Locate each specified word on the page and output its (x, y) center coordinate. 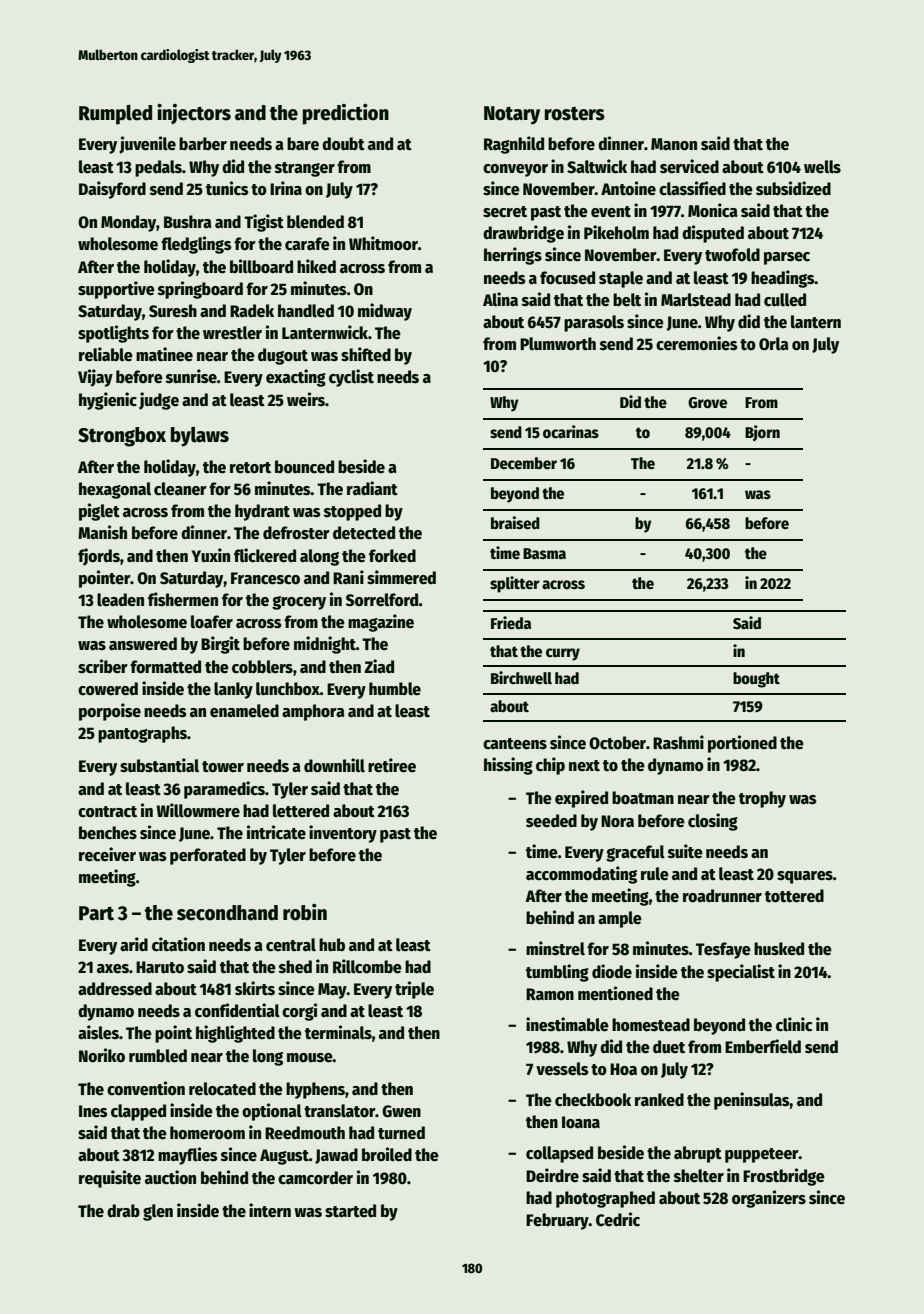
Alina (500, 299)
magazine (381, 623)
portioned (742, 744)
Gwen (401, 1111)
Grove (707, 403)
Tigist (264, 223)
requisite (110, 1179)
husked (779, 949)
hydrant (262, 512)
